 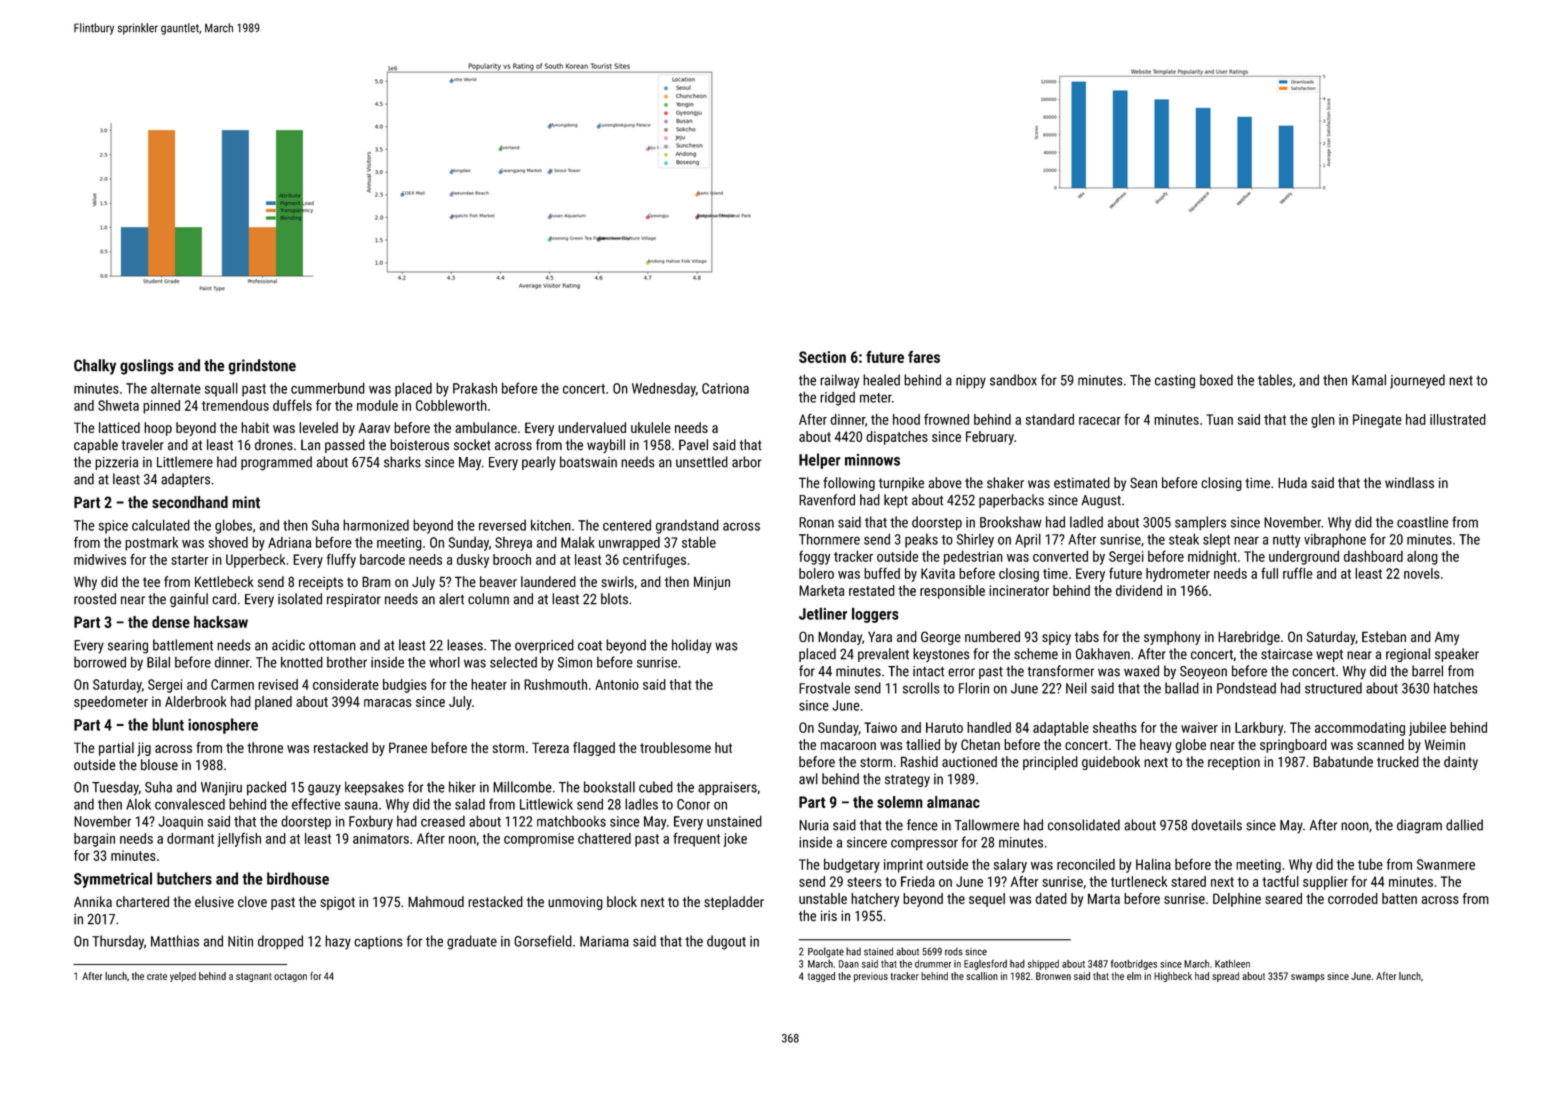 What do you see at coordinates (95, 367) in the screenshot?
I see `Chalky` at bounding box center [95, 367].
